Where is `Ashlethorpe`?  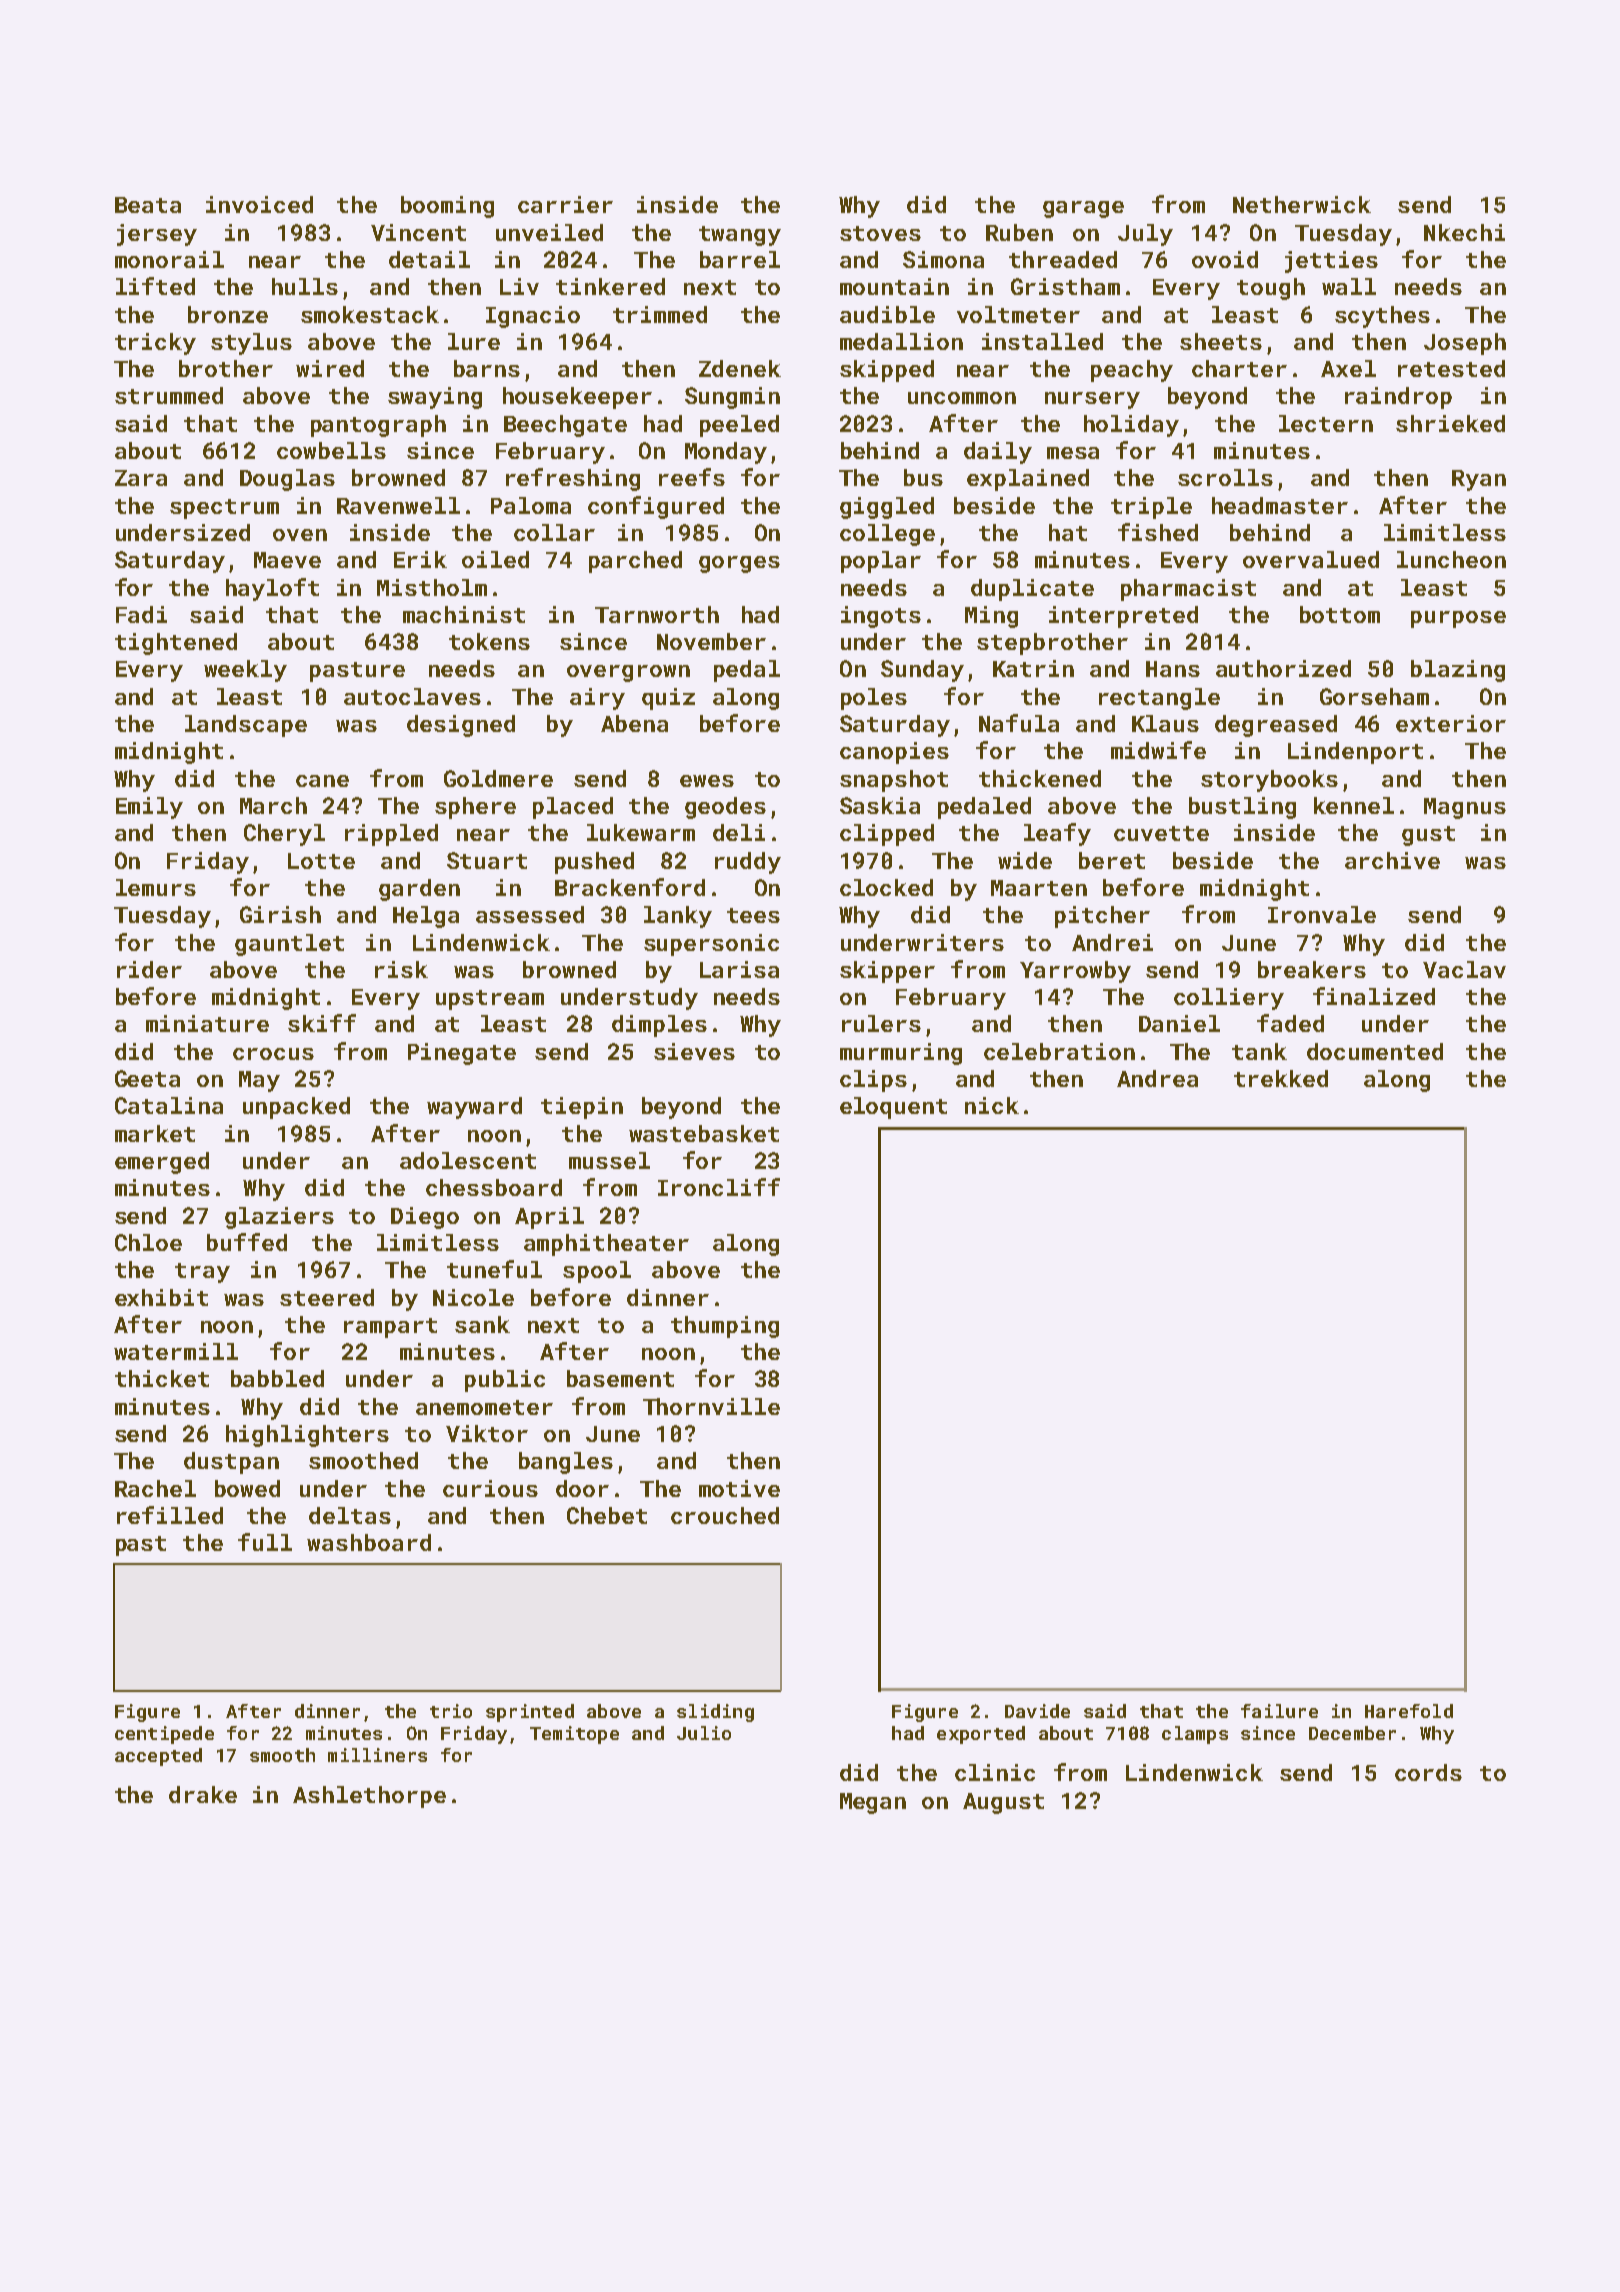 Ashlethorpe is located at coordinates (369, 1797).
